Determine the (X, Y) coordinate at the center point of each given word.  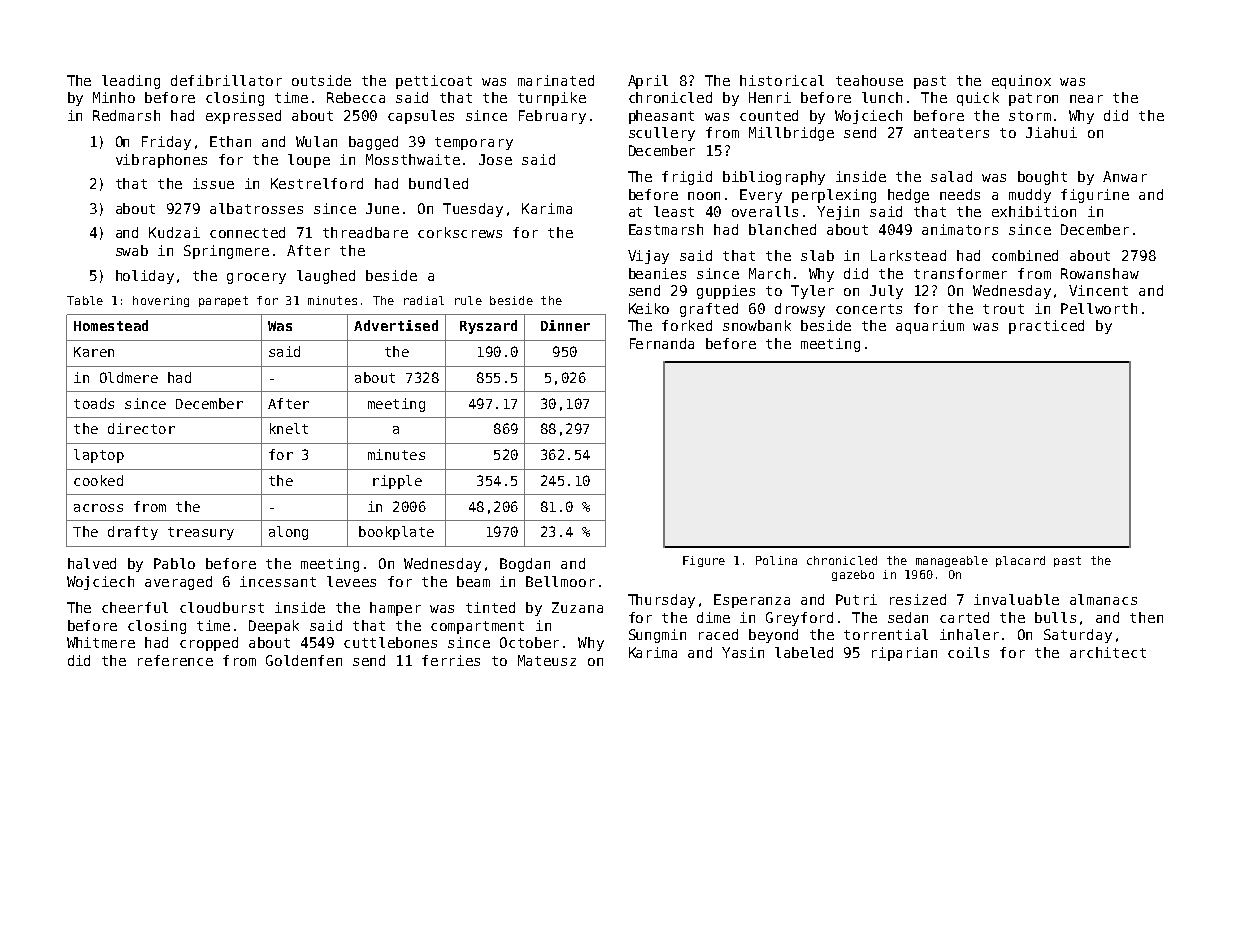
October (529, 642)
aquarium (930, 327)
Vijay (648, 257)
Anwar (1125, 176)
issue (213, 183)
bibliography (774, 178)
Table (85, 300)
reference (175, 660)
